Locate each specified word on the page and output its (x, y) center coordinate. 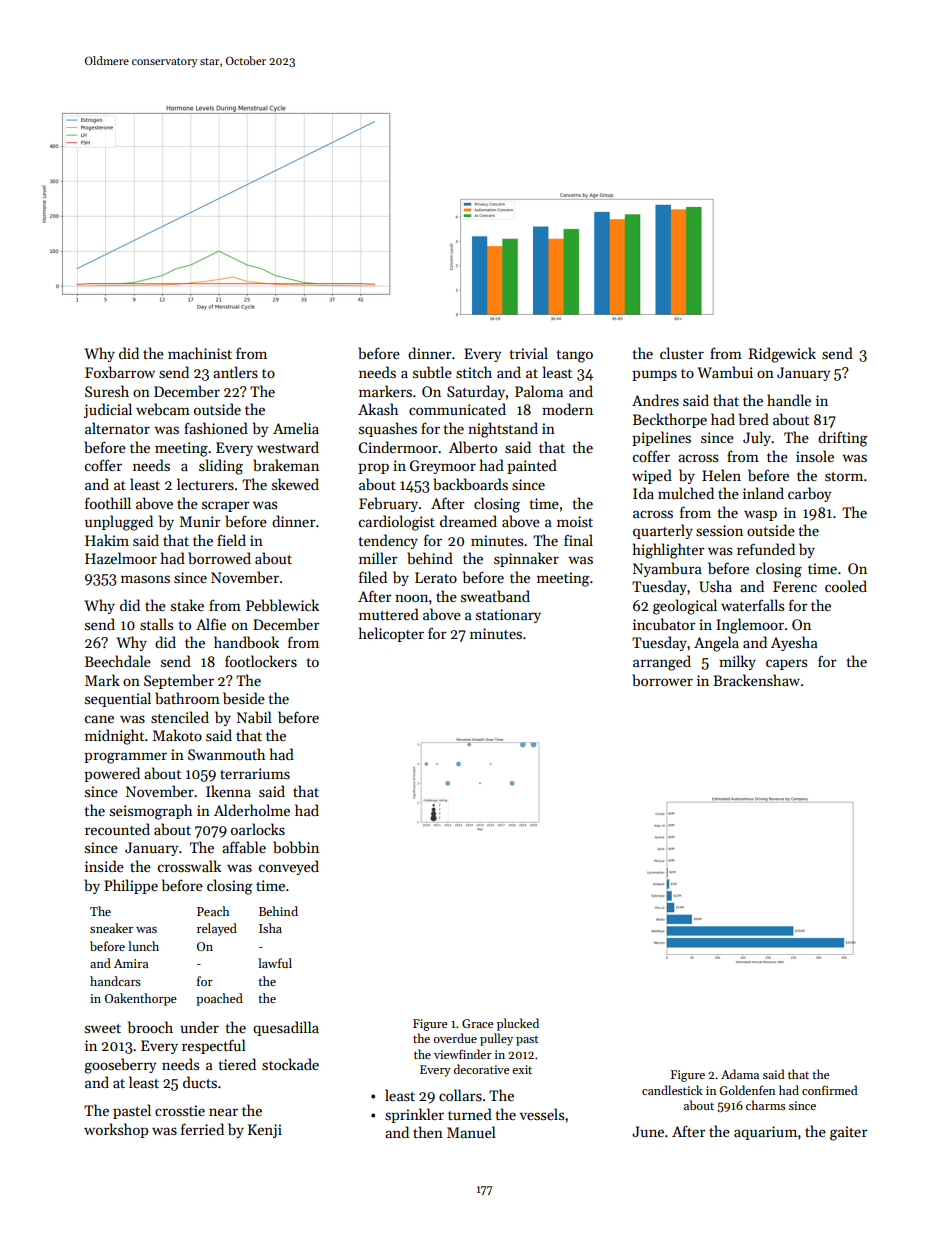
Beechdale (118, 661)
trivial (529, 353)
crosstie (180, 1110)
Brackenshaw (756, 680)
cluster (682, 353)
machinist (200, 353)
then (428, 1132)
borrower (662, 680)
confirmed (830, 1090)
